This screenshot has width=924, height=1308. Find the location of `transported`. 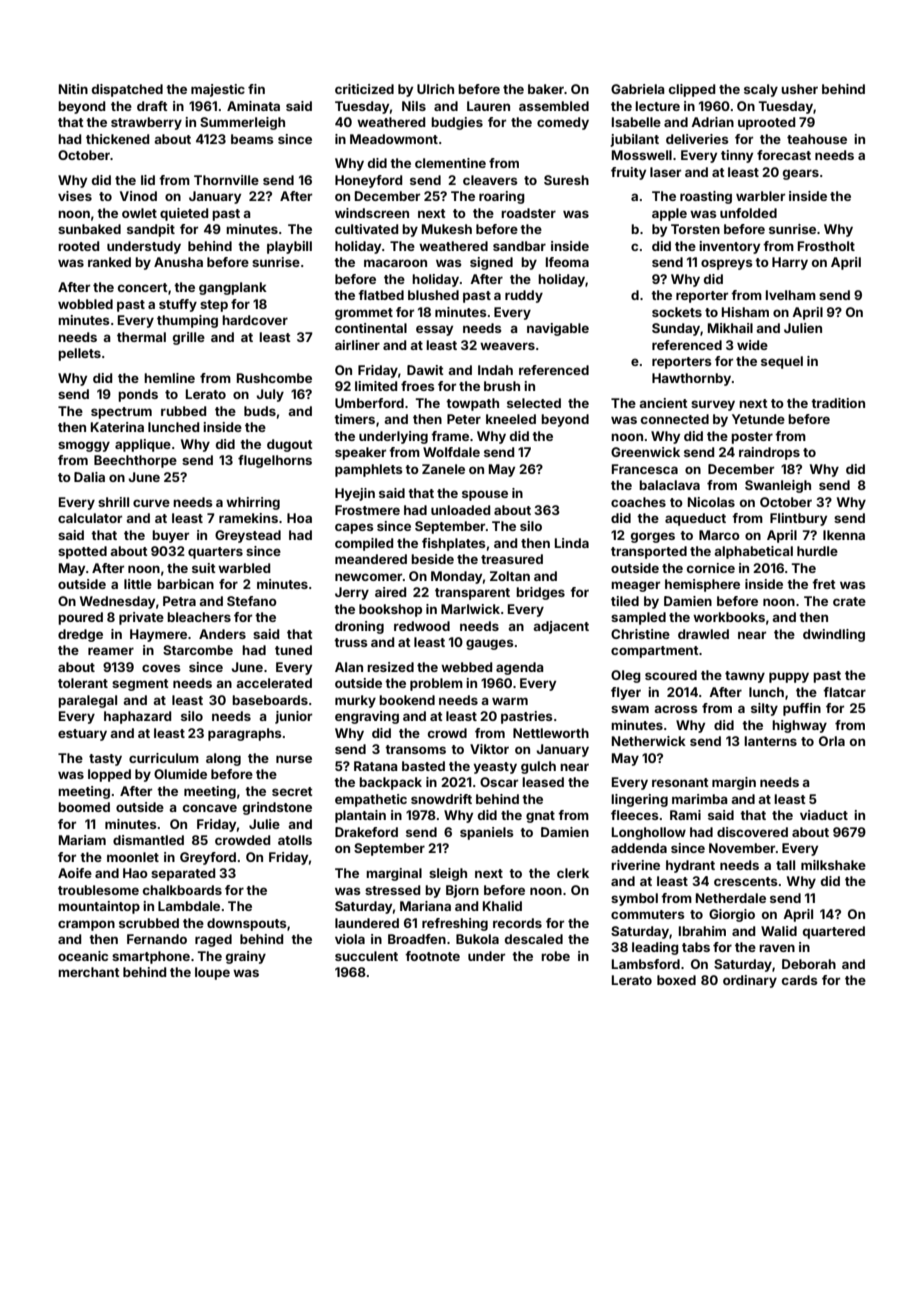

transported is located at coordinates (649, 552).
